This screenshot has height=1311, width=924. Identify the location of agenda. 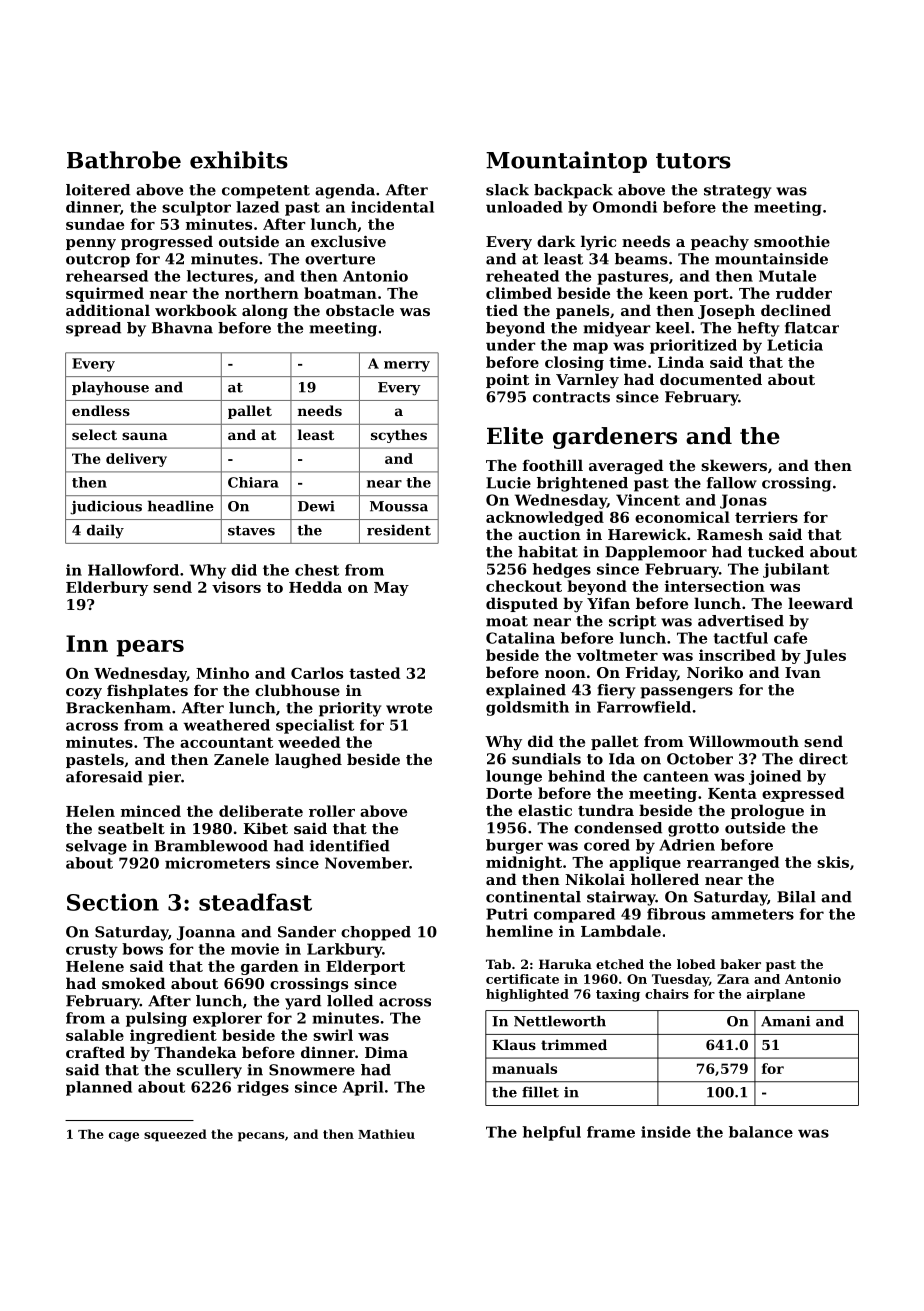
(345, 191).
